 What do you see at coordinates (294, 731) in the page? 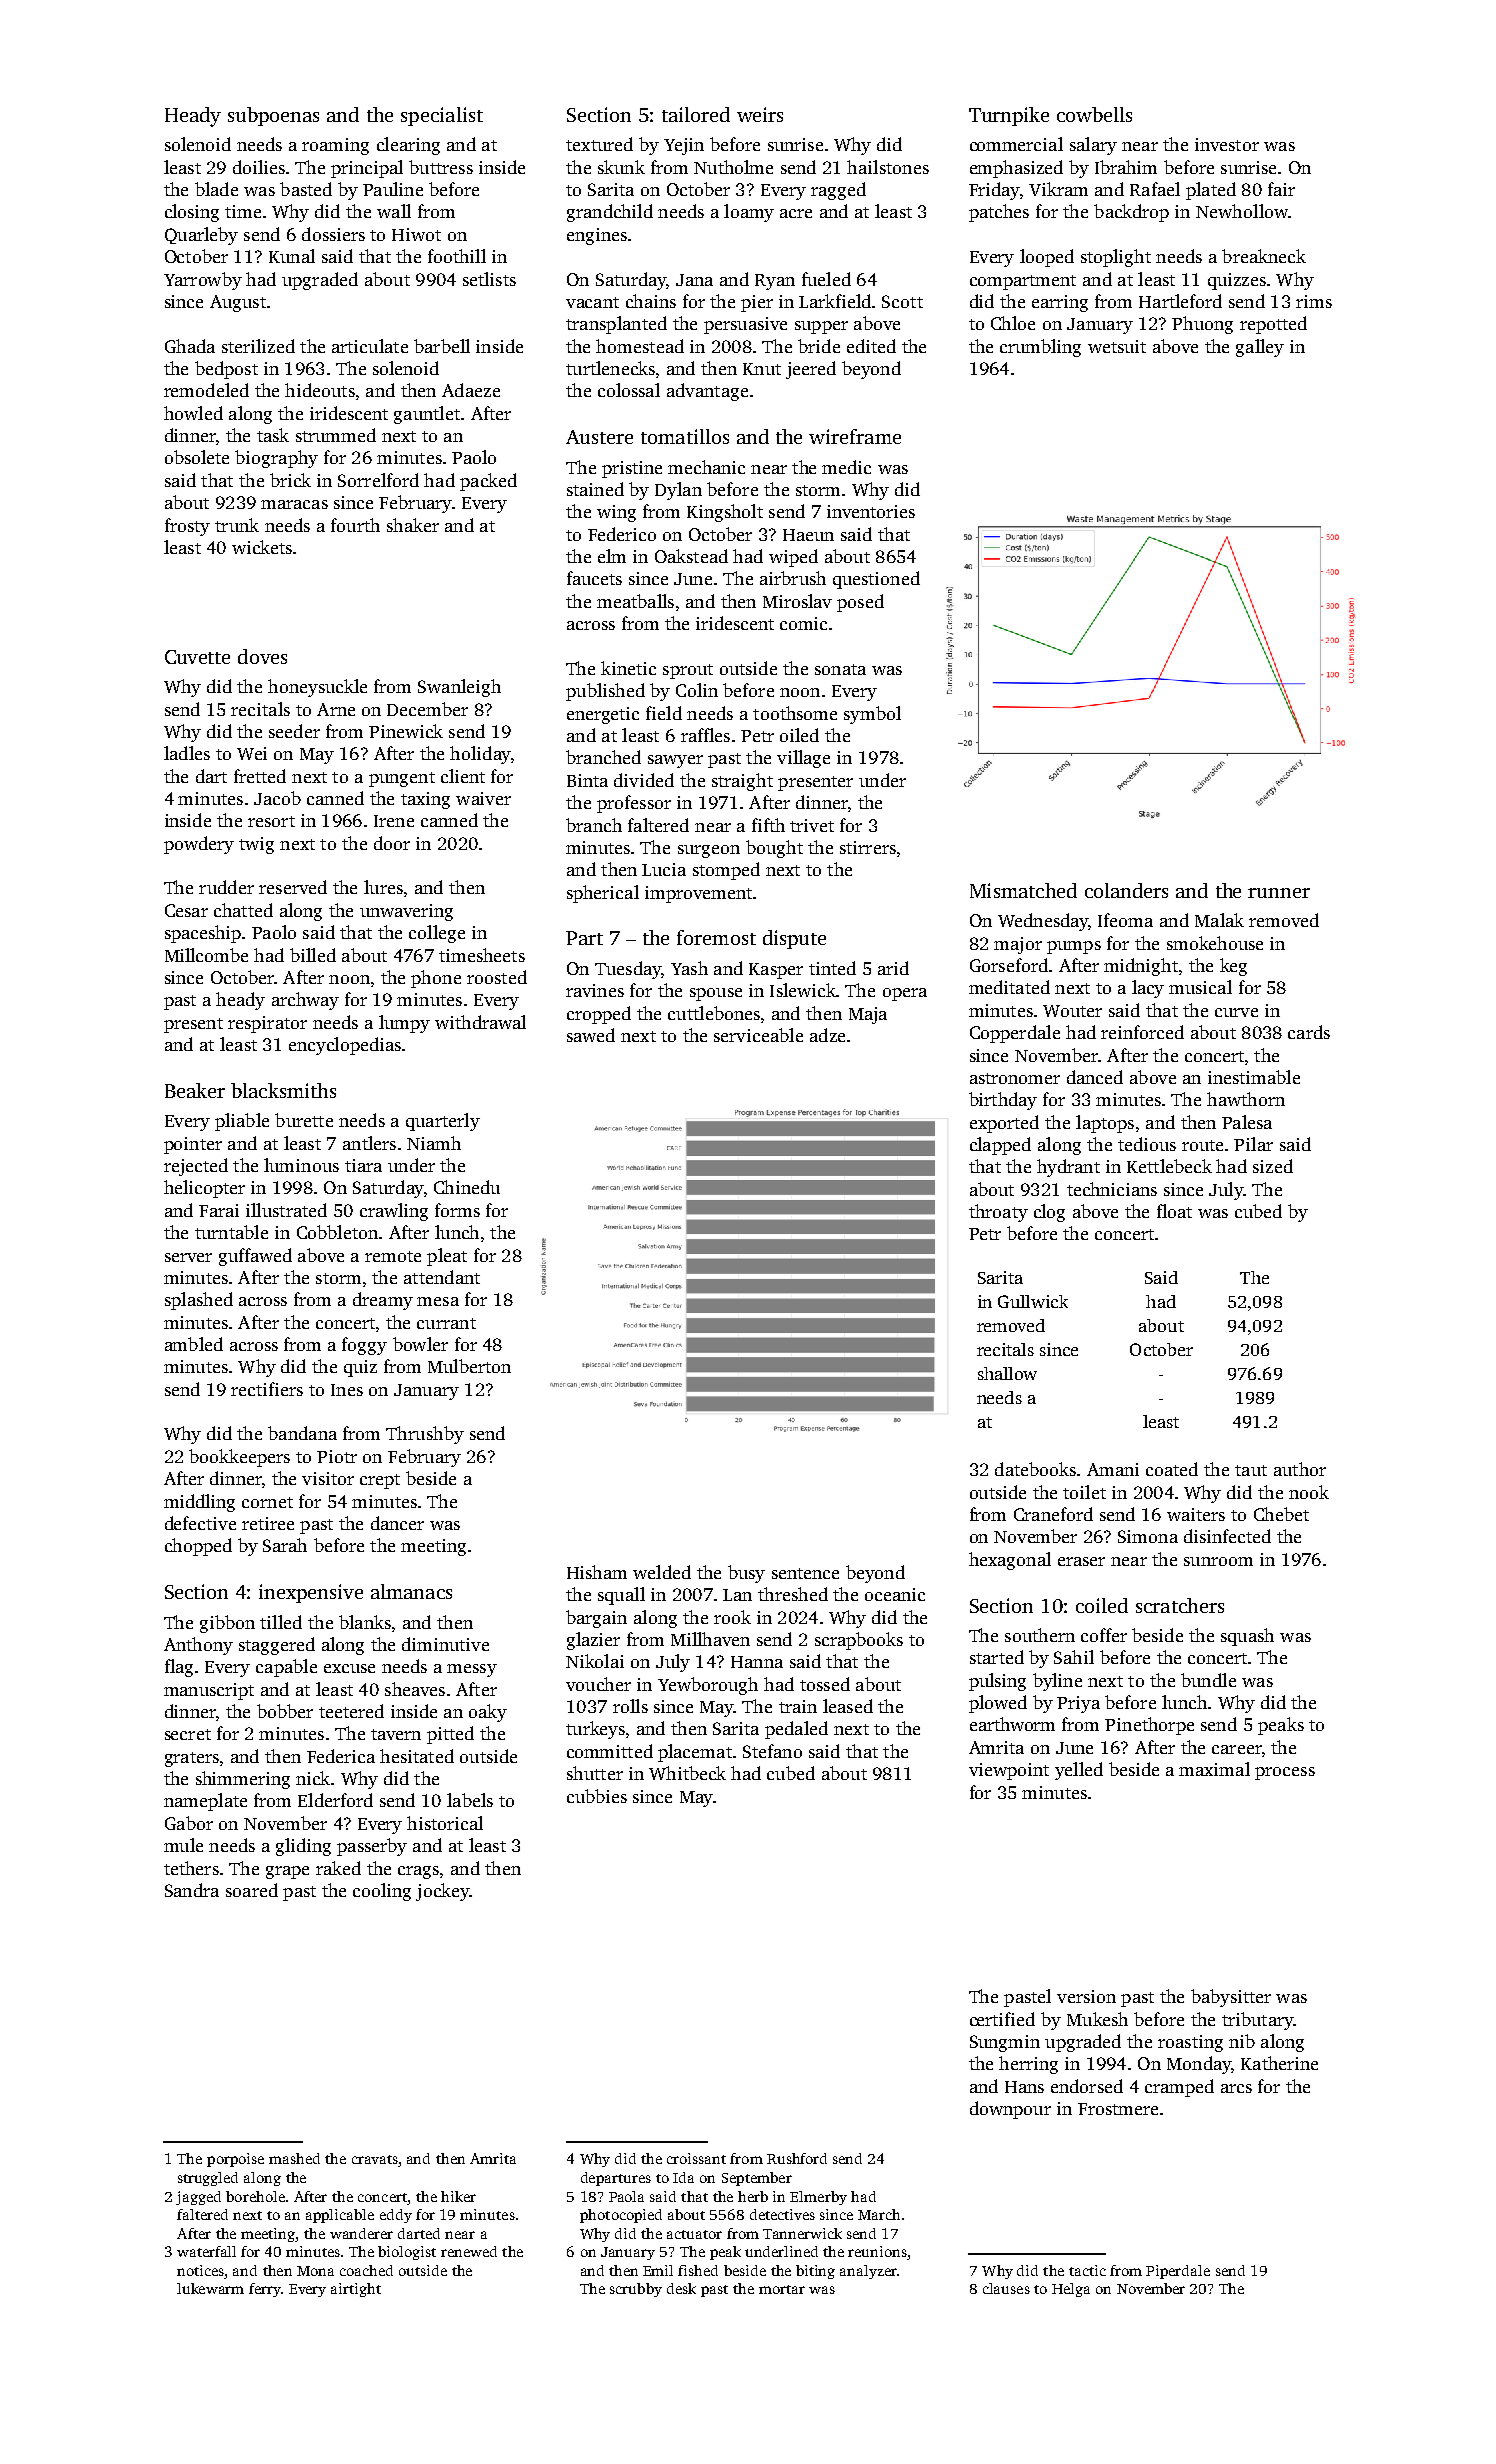
I see `seeder` at bounding box center [294, 731].
